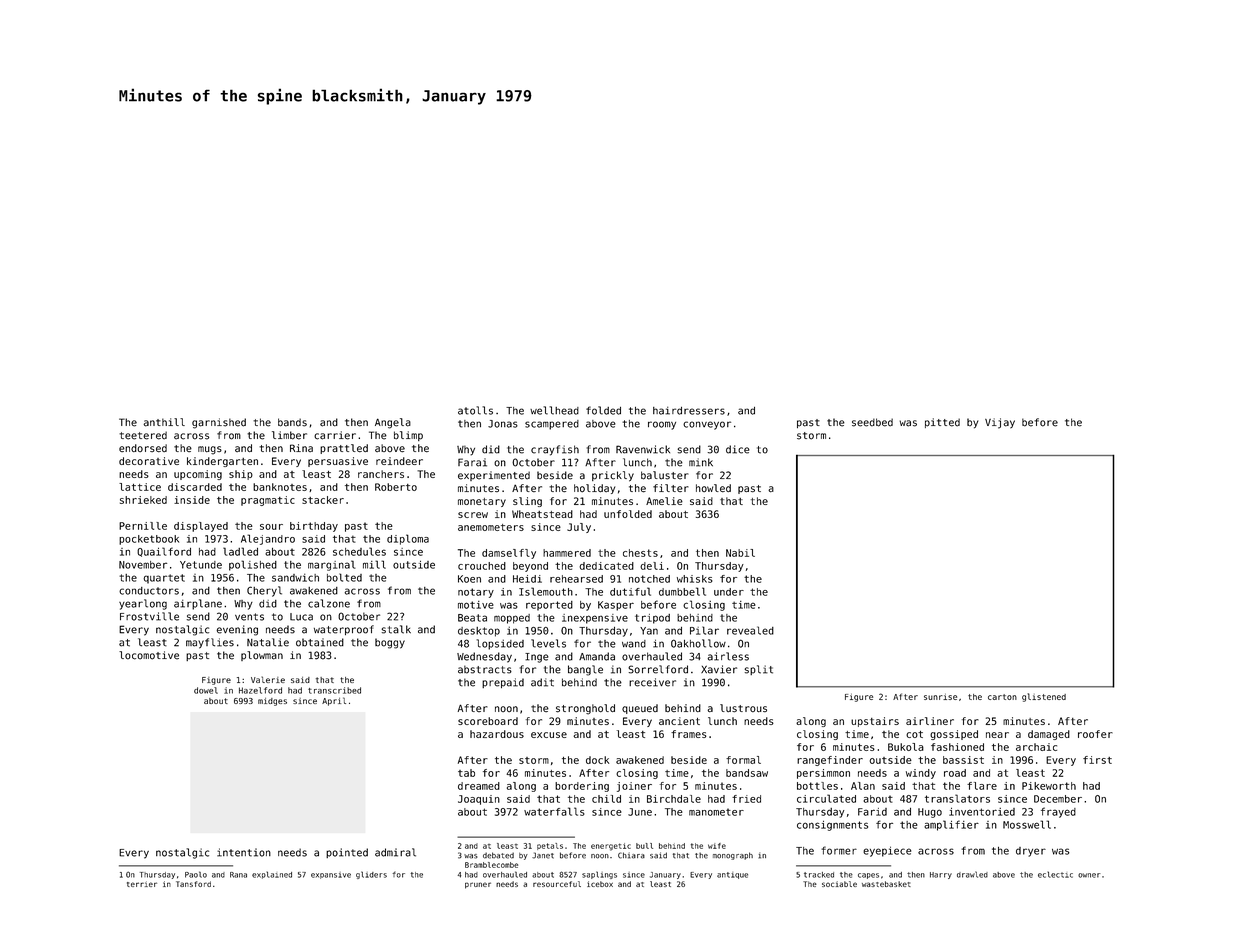  Describe the element at coordinates (1002, 697) in the page. I see `carton` at that location.
